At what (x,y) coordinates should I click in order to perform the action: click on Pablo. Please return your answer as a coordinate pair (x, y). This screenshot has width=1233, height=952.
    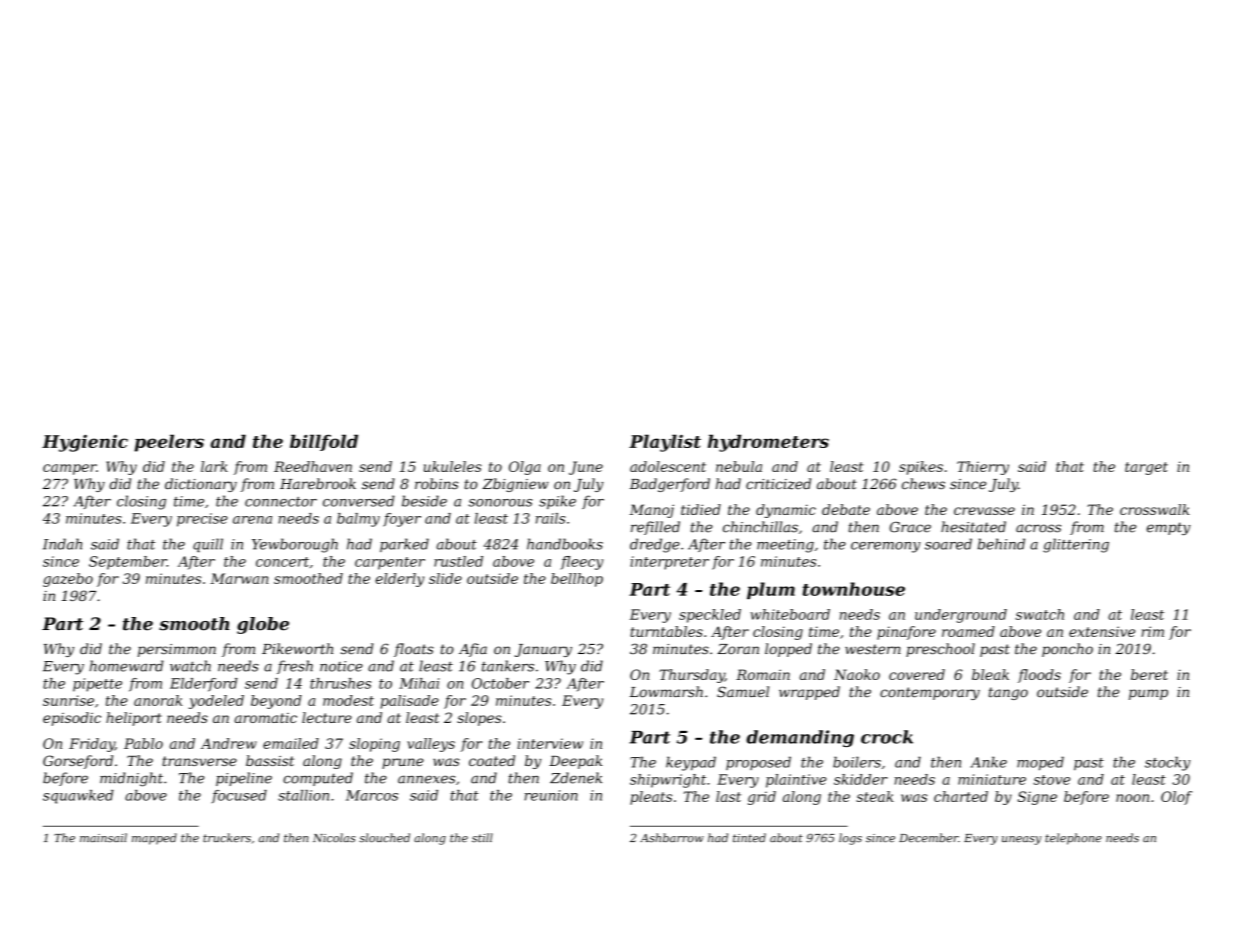
    Looking at the image, I should click on (143, 743).
